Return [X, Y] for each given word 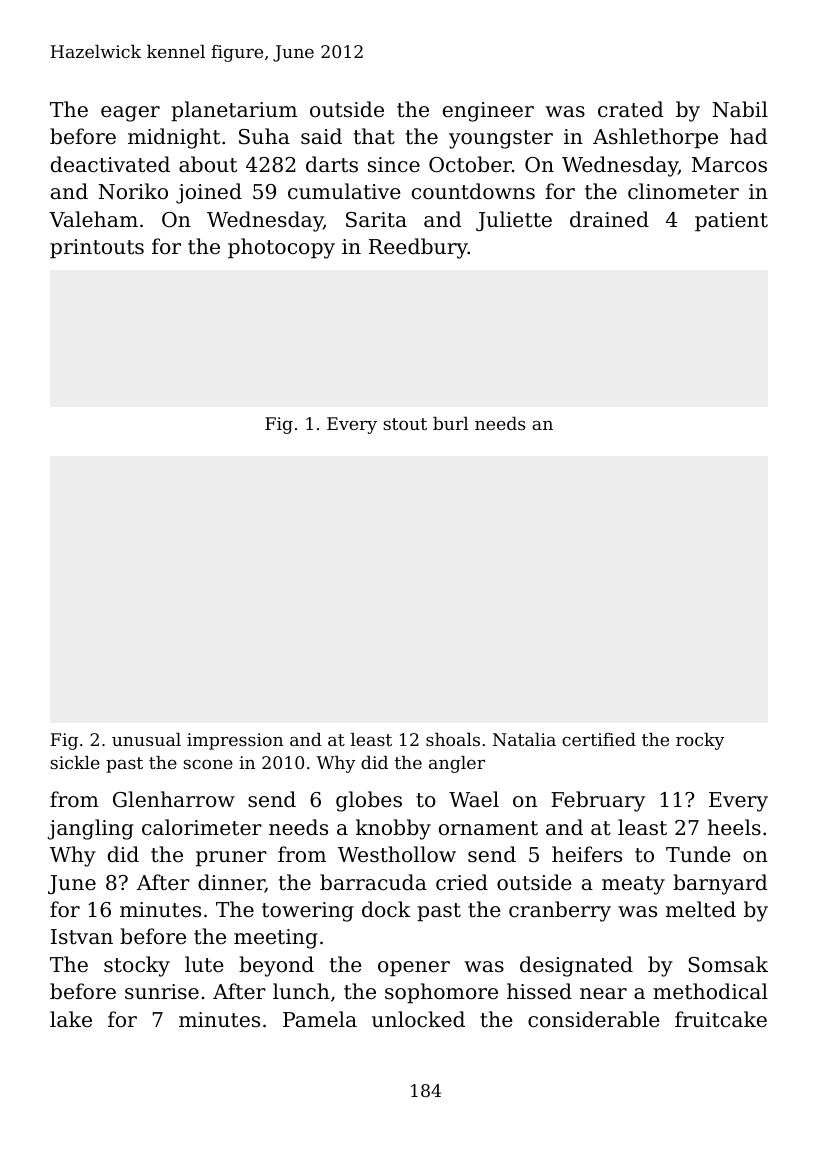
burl [451, 423]
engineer [488, 112]
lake [71, 1019]
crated [631, 109]
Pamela [320, 1019]
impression [235, 741]
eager [130, 114]
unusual [146, 739]
